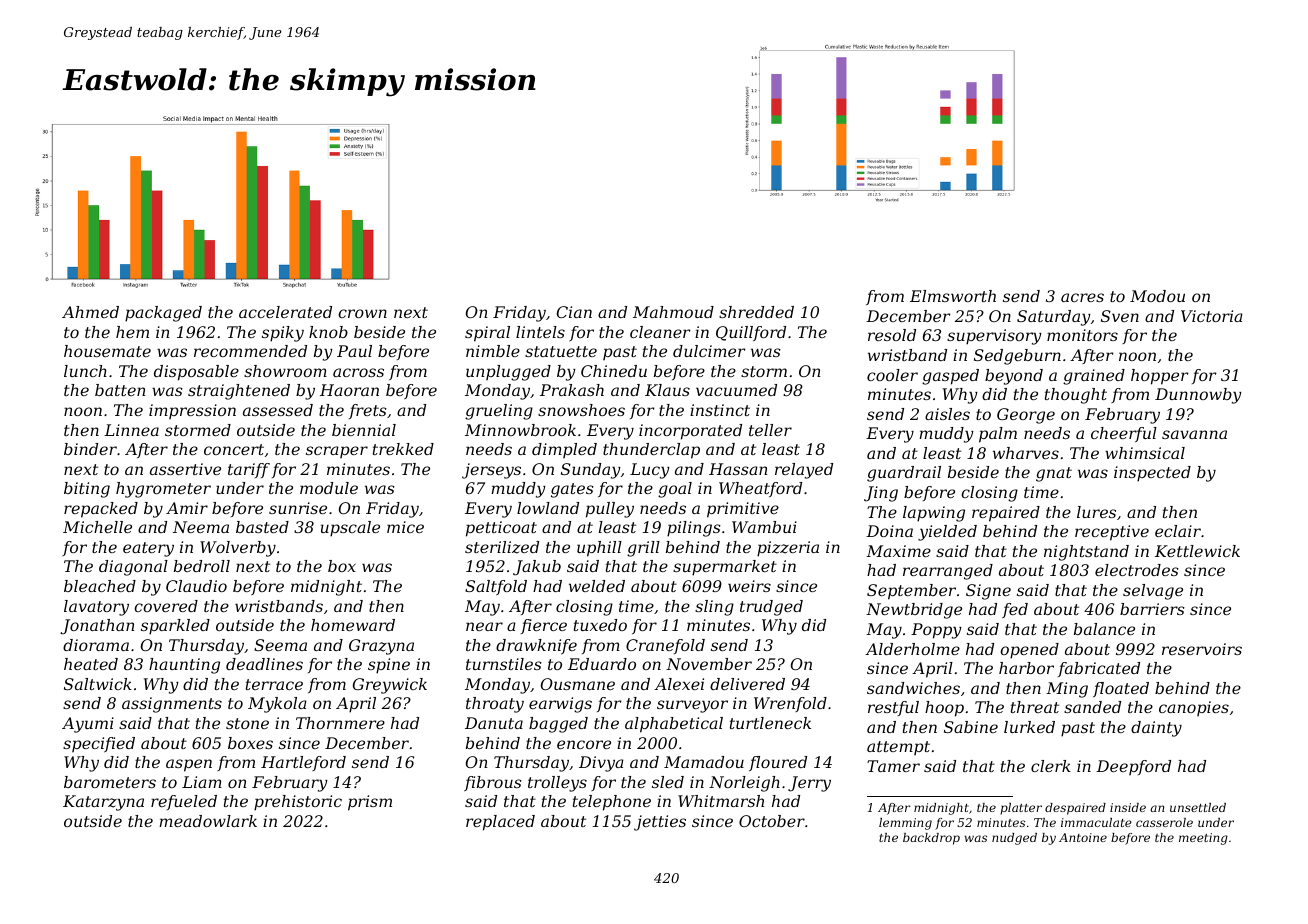  What do you see at coordinates (1194, 708) in the page?
I see `canopies` at bounding box center [1194, 708].
